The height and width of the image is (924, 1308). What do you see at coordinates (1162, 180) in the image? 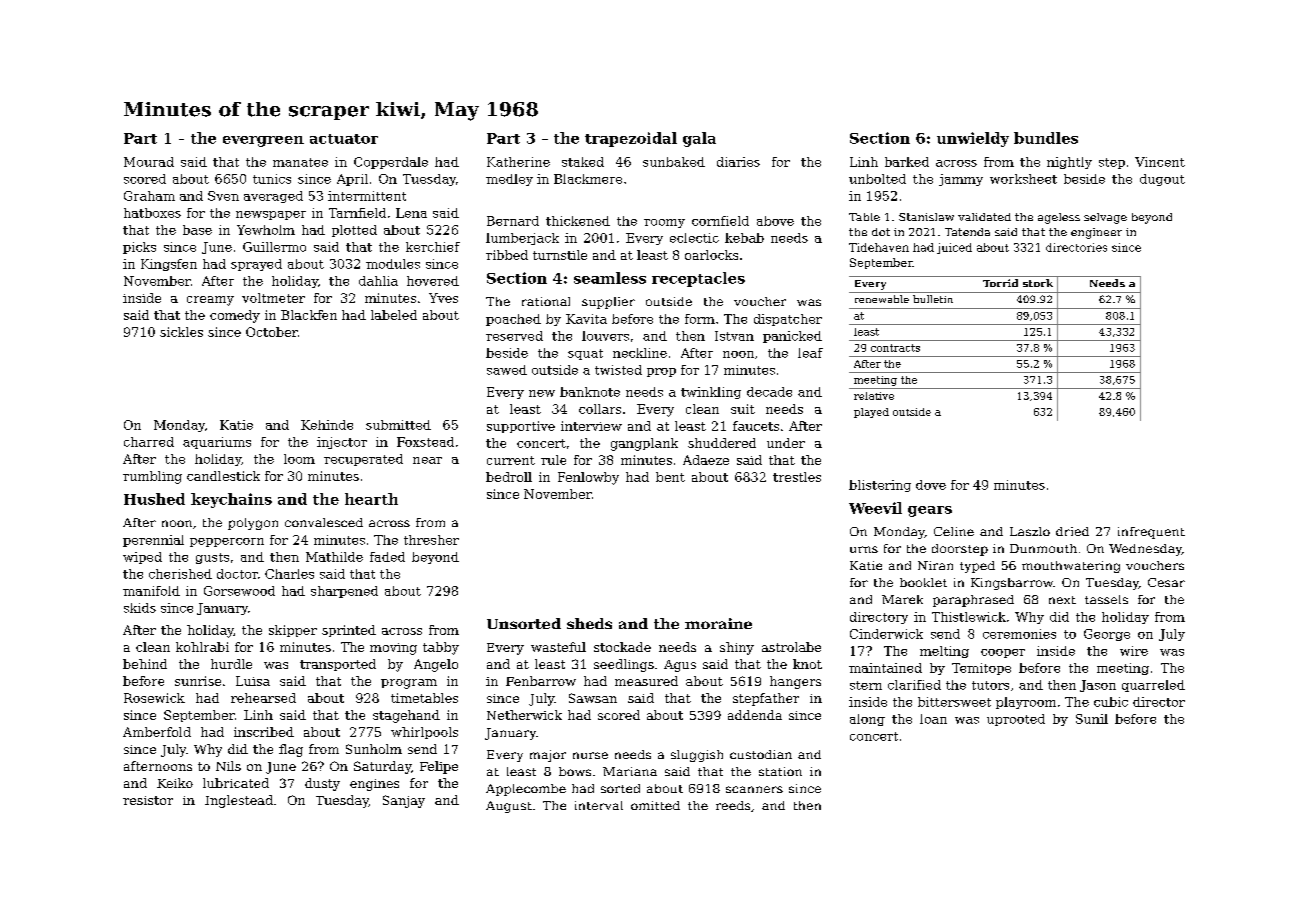
I see `dugout` at bounding box center [1162, 180].
